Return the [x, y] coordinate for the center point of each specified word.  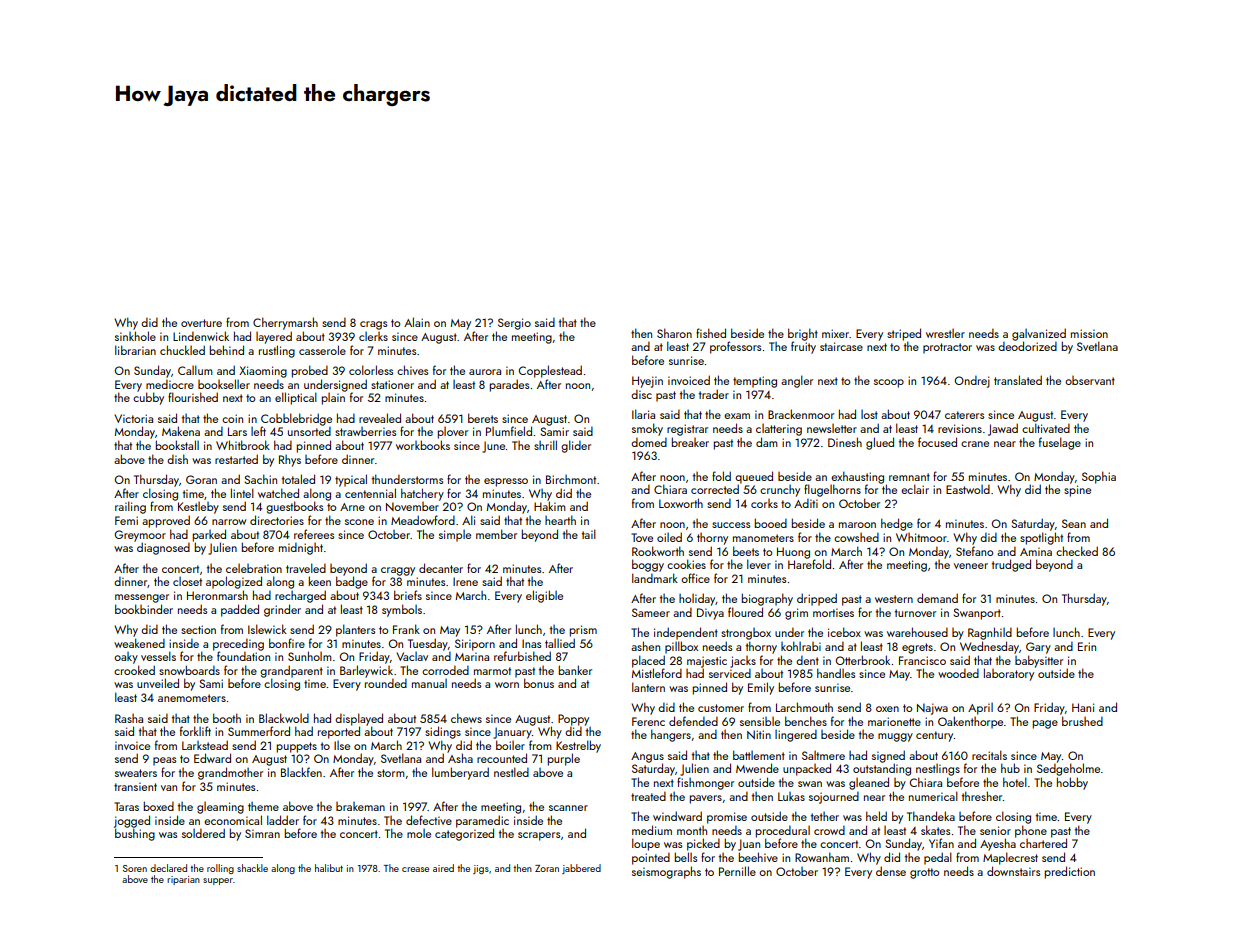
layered [274, 337]
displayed [359, 719]
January [512, 733]
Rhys [290, 461]
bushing [135, 834]
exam [737, 416]
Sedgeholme [1068, 769]
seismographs [666, 872]
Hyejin [647, 382]
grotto [924, 873]
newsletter [832, 428]
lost [869, 414]
